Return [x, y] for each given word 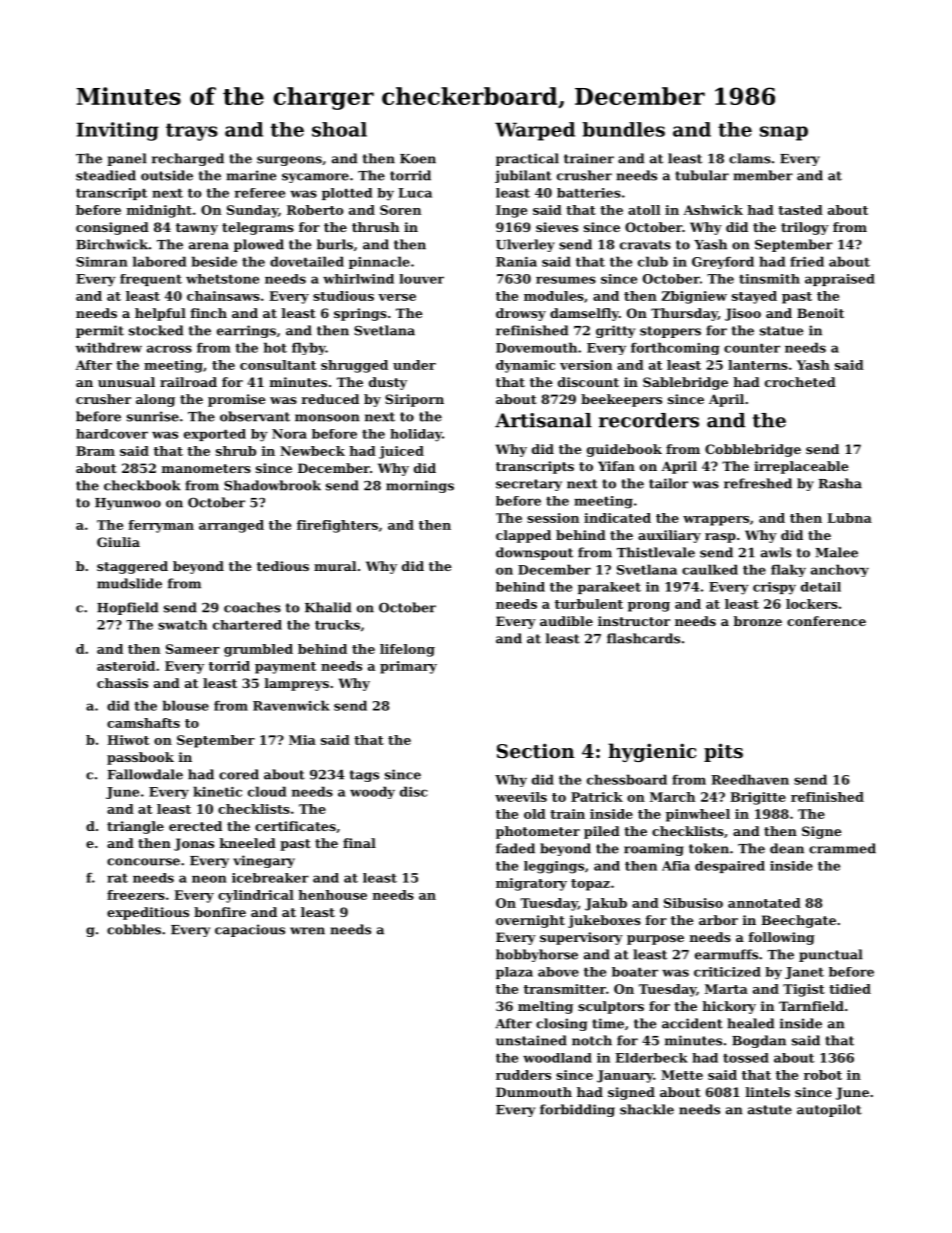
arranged [231, 526]
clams [750, 158]
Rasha [840, 483]
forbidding [577, 1110]
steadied [106, 175]
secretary [529, 485]
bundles [623, 129]
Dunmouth [534, 1092]
